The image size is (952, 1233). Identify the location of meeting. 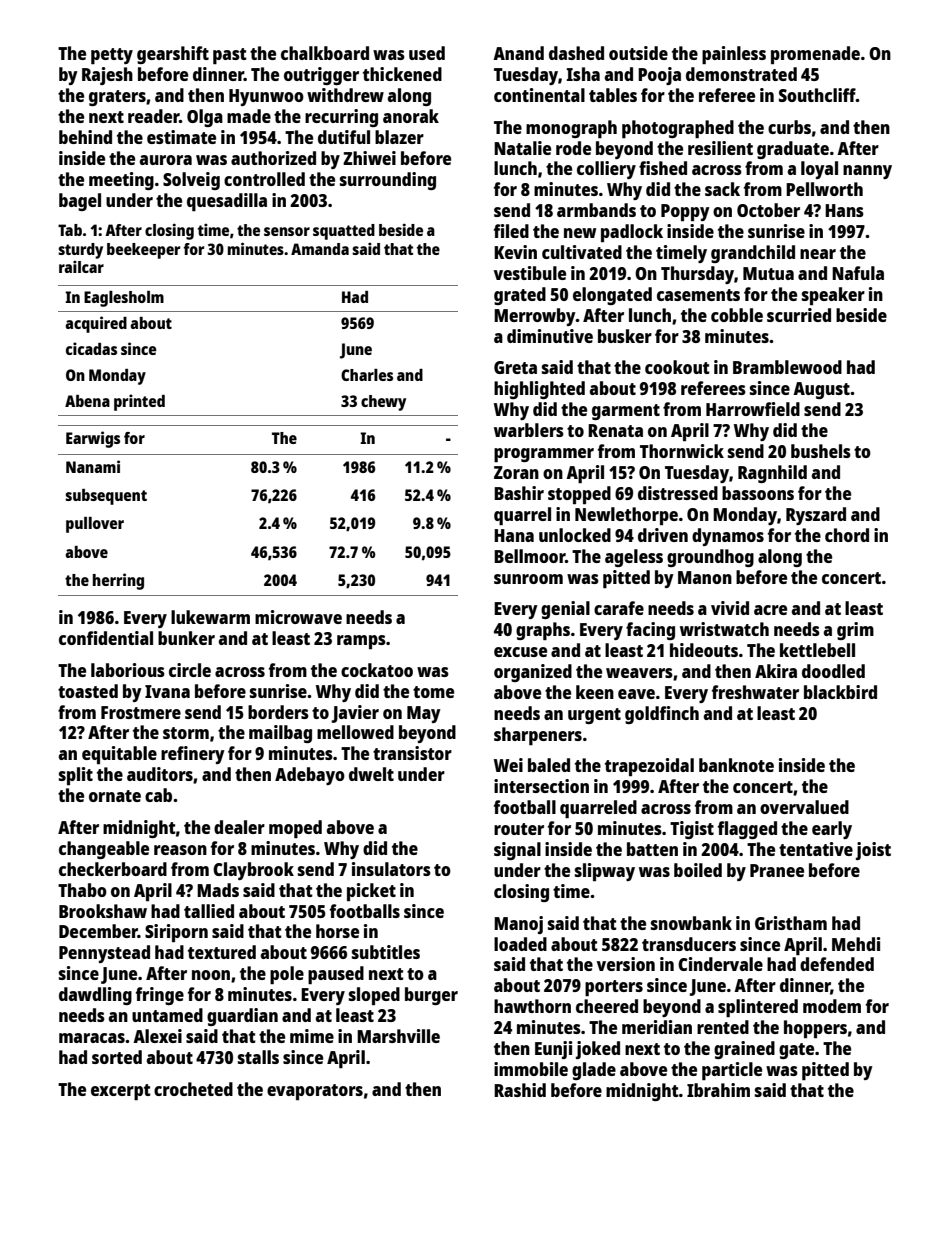
(121, 181).
